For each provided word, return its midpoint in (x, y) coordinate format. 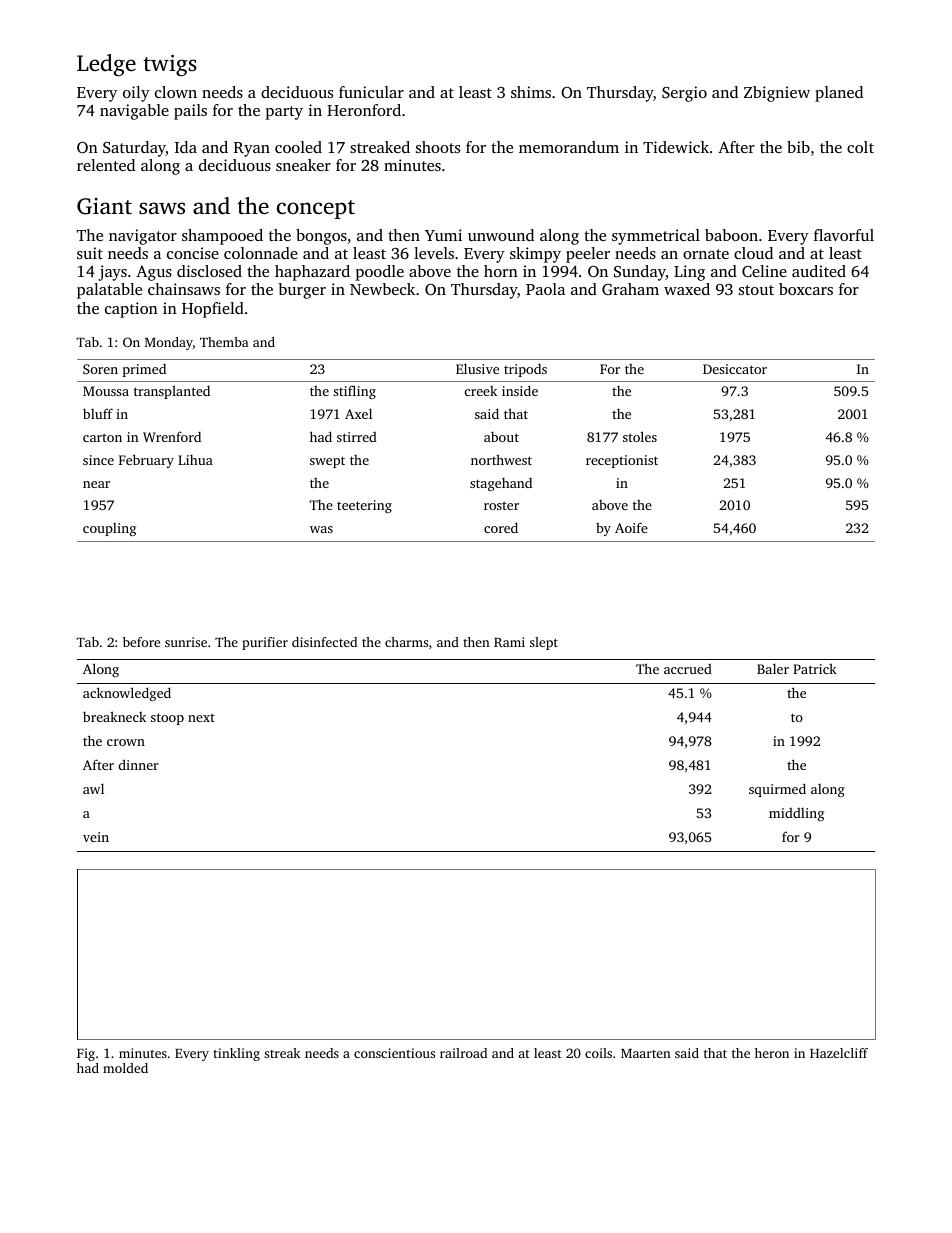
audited (819, 271)
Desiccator (735, 369)
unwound (501, 235)
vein (96, 837)
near (96, 484)
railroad (463, 1053)
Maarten (646, 1053)
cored (501, 527)
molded (125, 1068)
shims (531, 92)
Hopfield (213, 310)
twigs (170, 65)
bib (798, 147)
